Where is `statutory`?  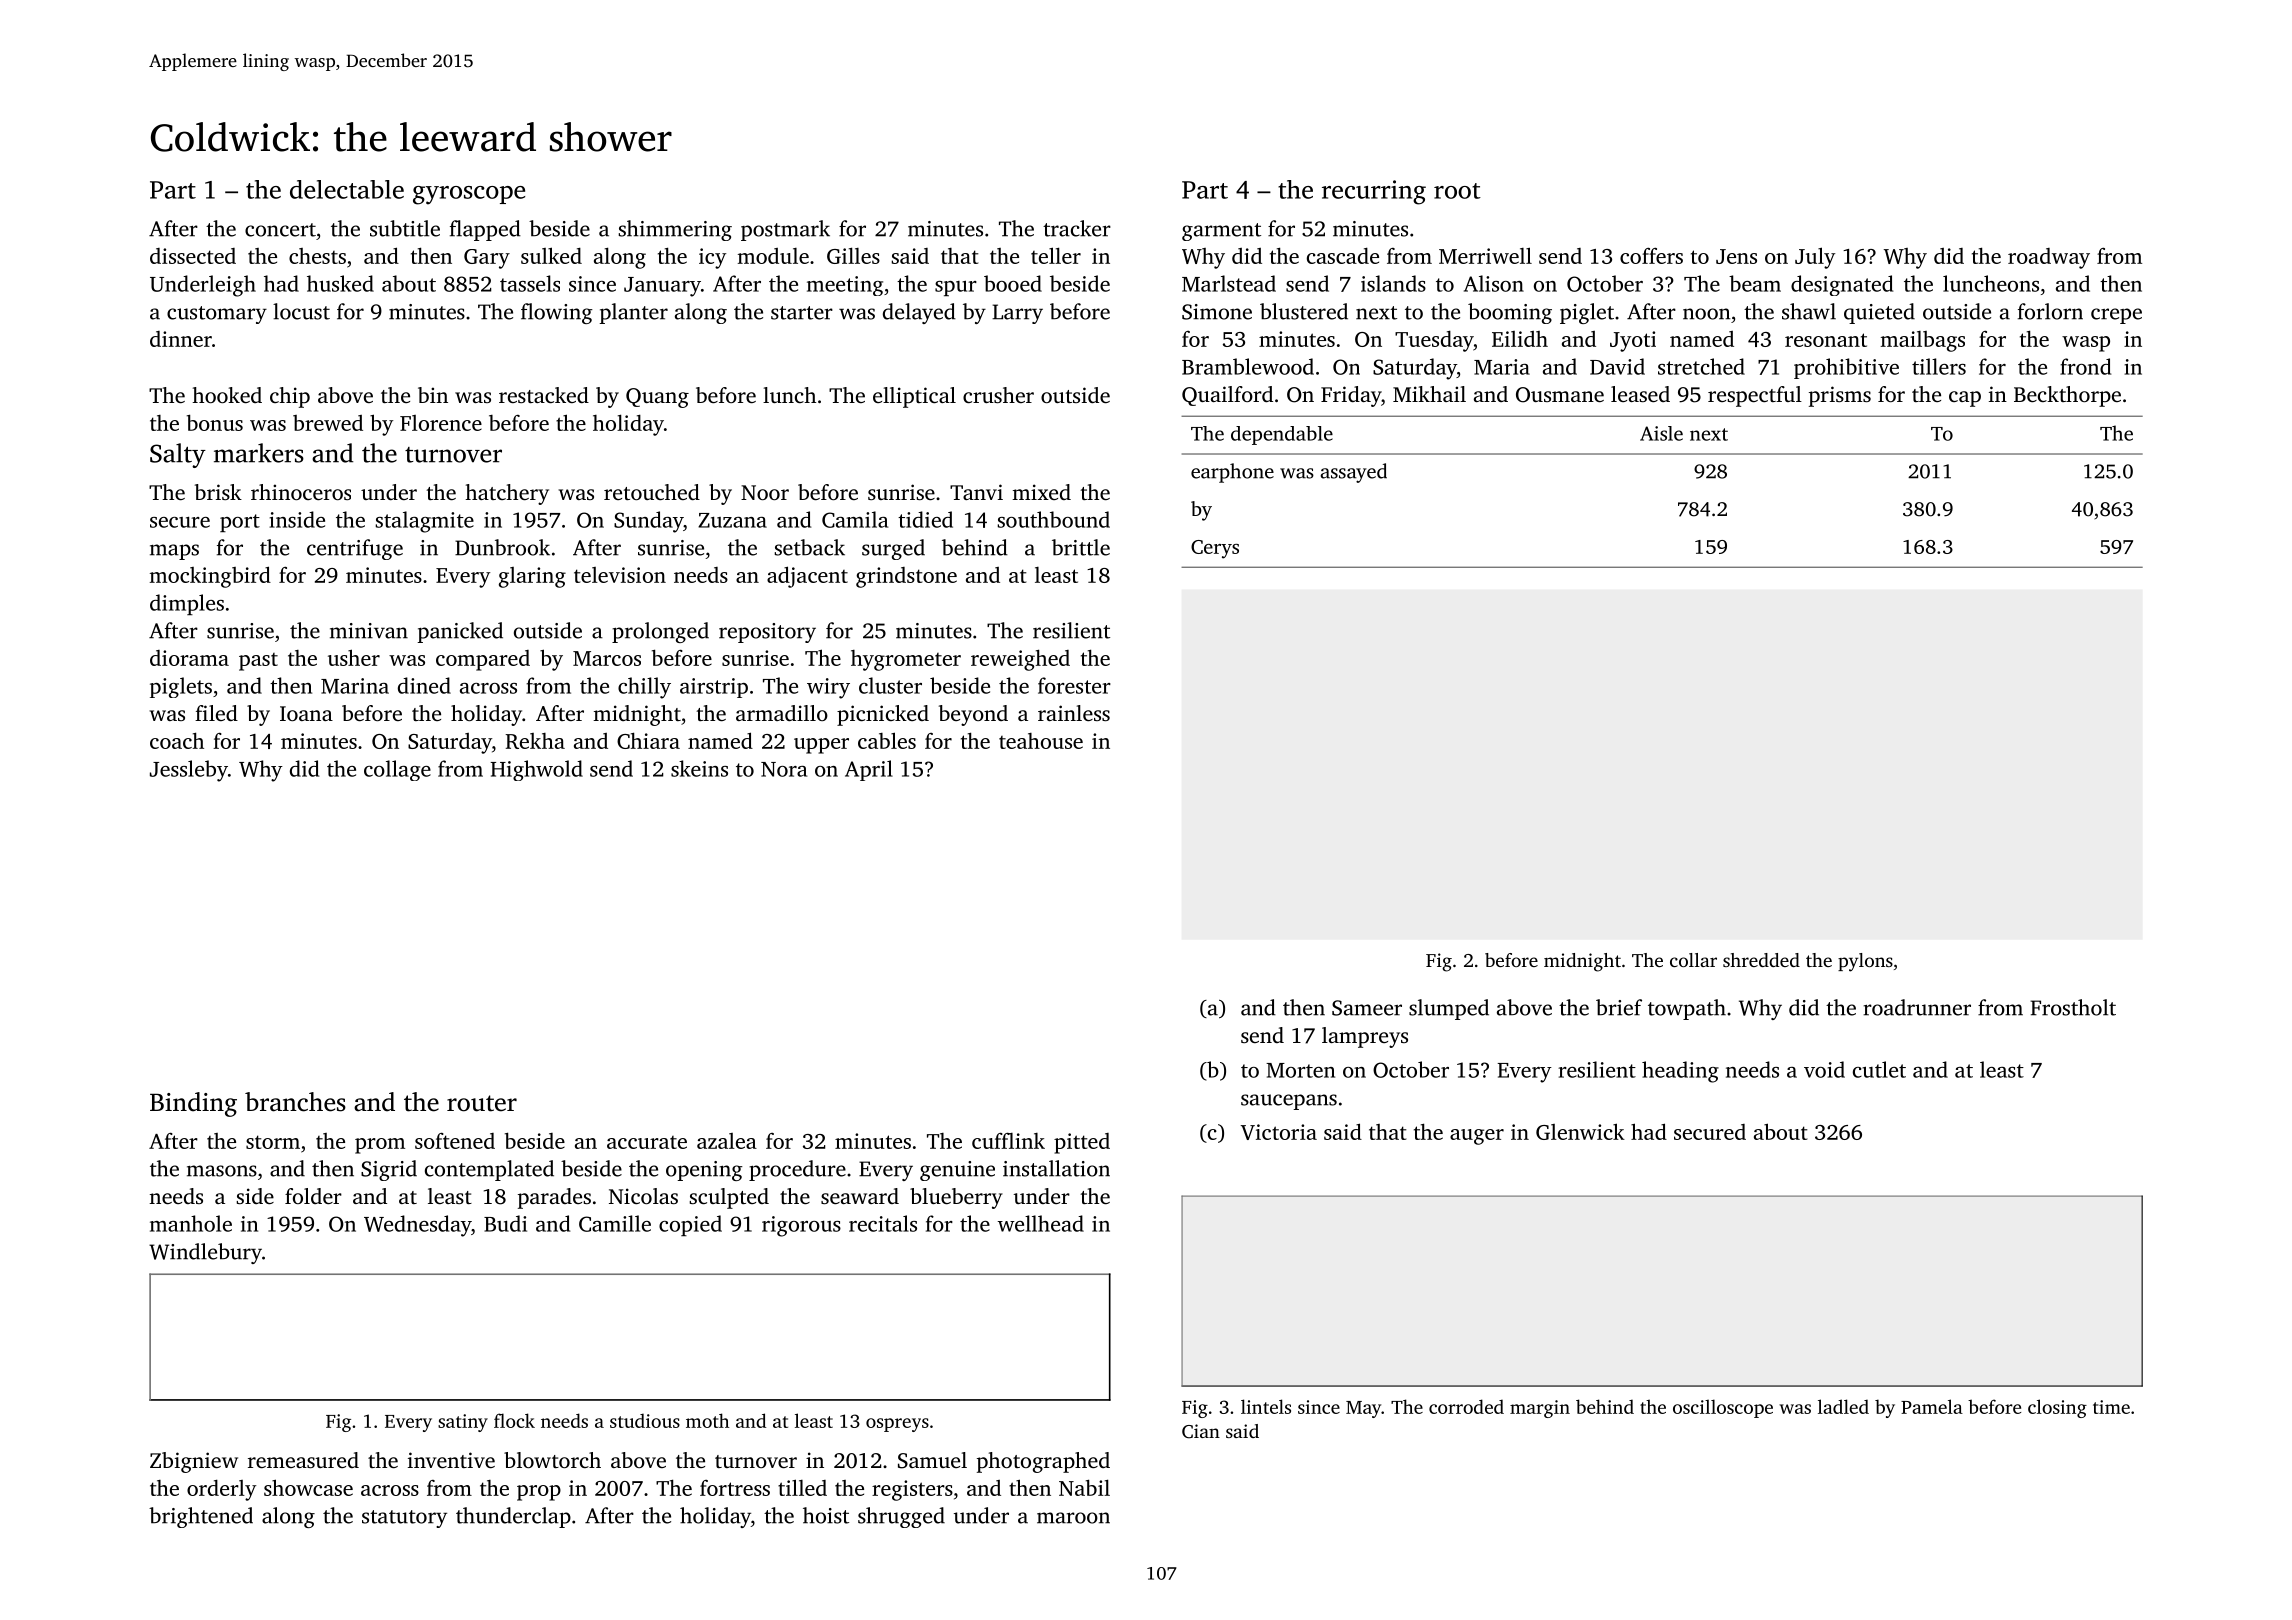 statutory is located at coordinates (404, 1519).
